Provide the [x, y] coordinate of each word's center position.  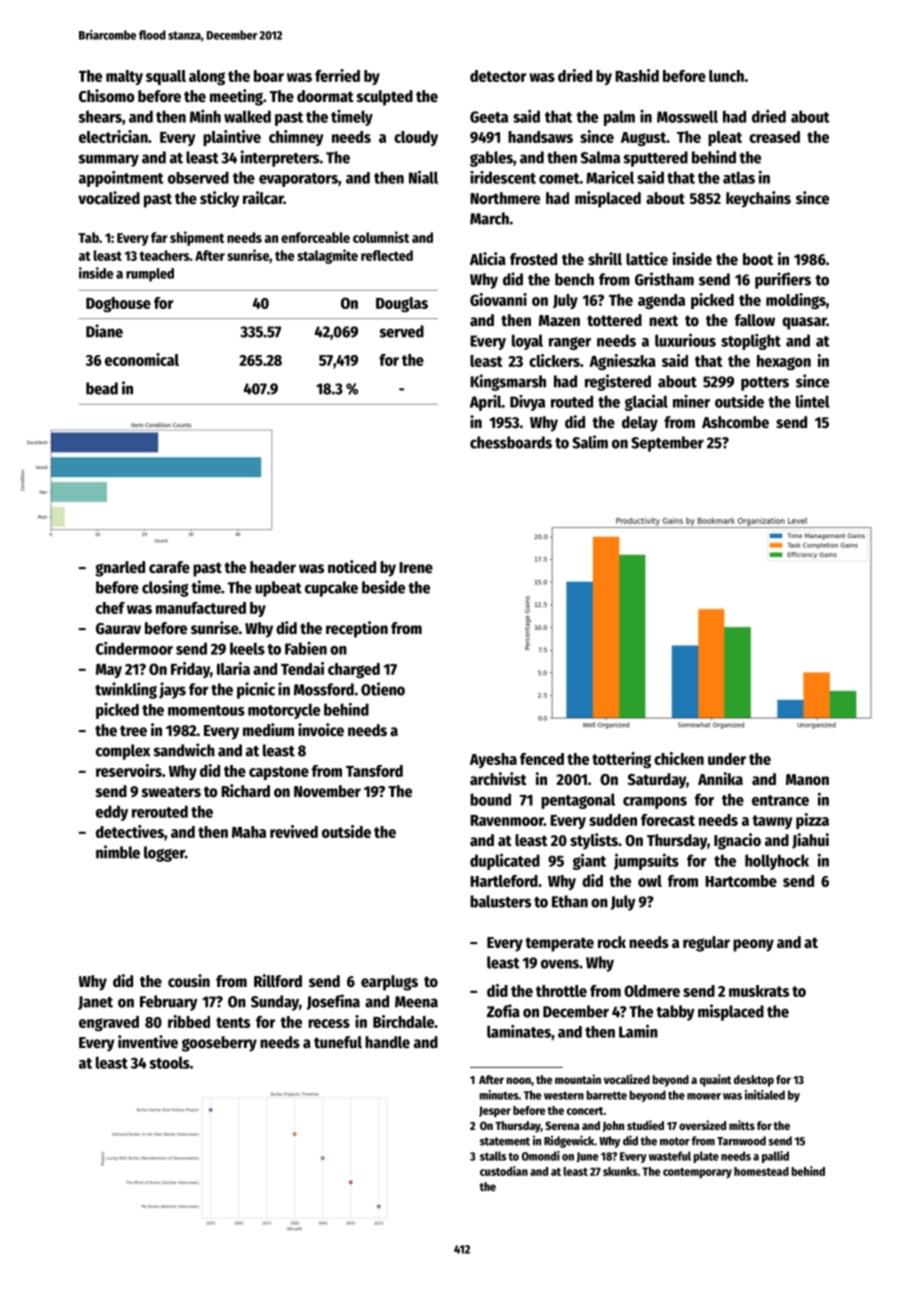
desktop [754, 1081]
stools [169, 1062]
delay [640, 424]
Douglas [402, 304]
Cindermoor [134, 648]
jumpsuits [646, 861]
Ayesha [493, 760]
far [159, 237]
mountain [578, 1079]
